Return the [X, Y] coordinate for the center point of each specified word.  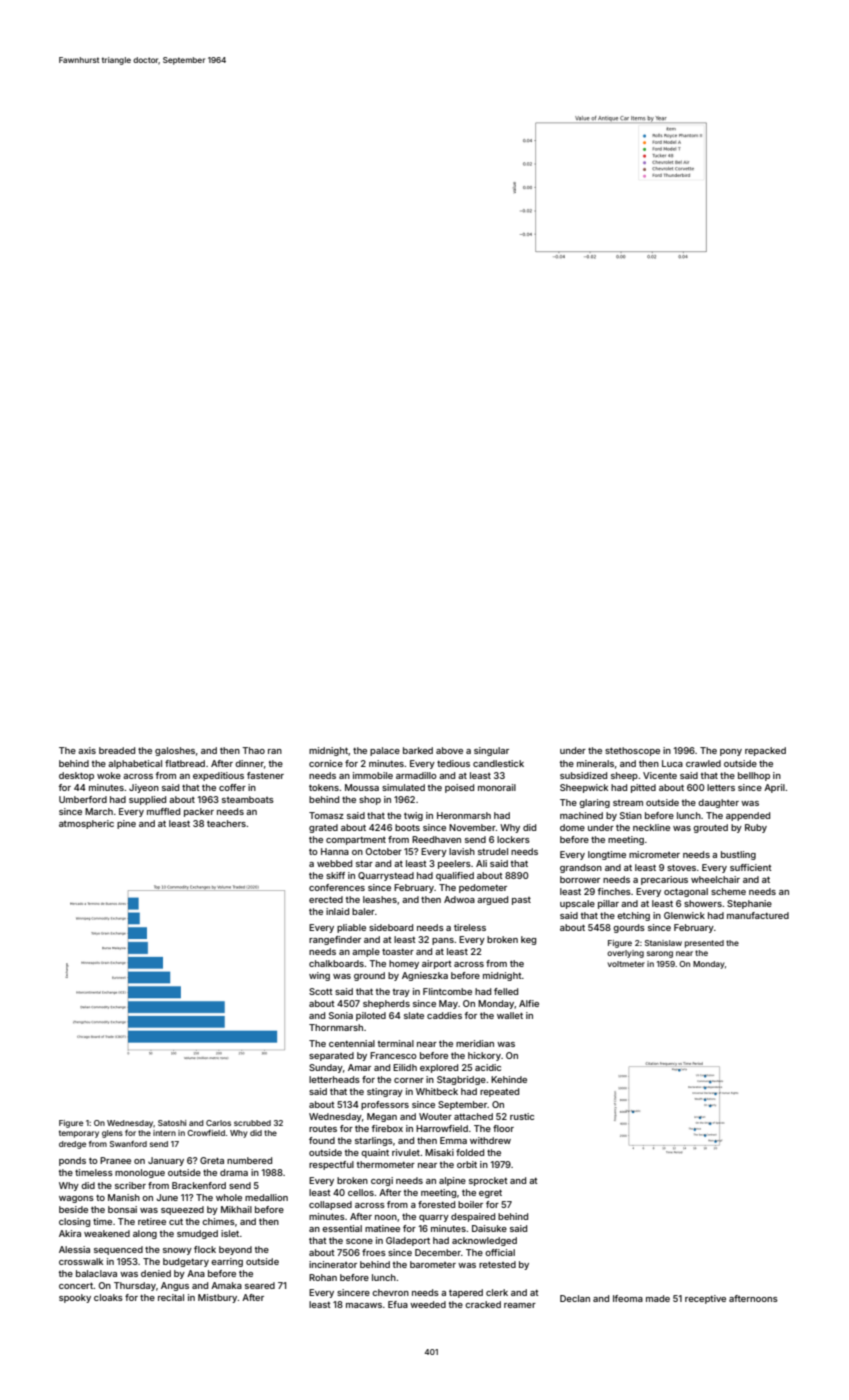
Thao [253, 750]
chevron [390, 1292]
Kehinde [509, 1079]
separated [331, 1056]
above [449, 750]
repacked [765, 751]
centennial [352, 1043]
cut [176, 1221]
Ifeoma [628, 1298]
